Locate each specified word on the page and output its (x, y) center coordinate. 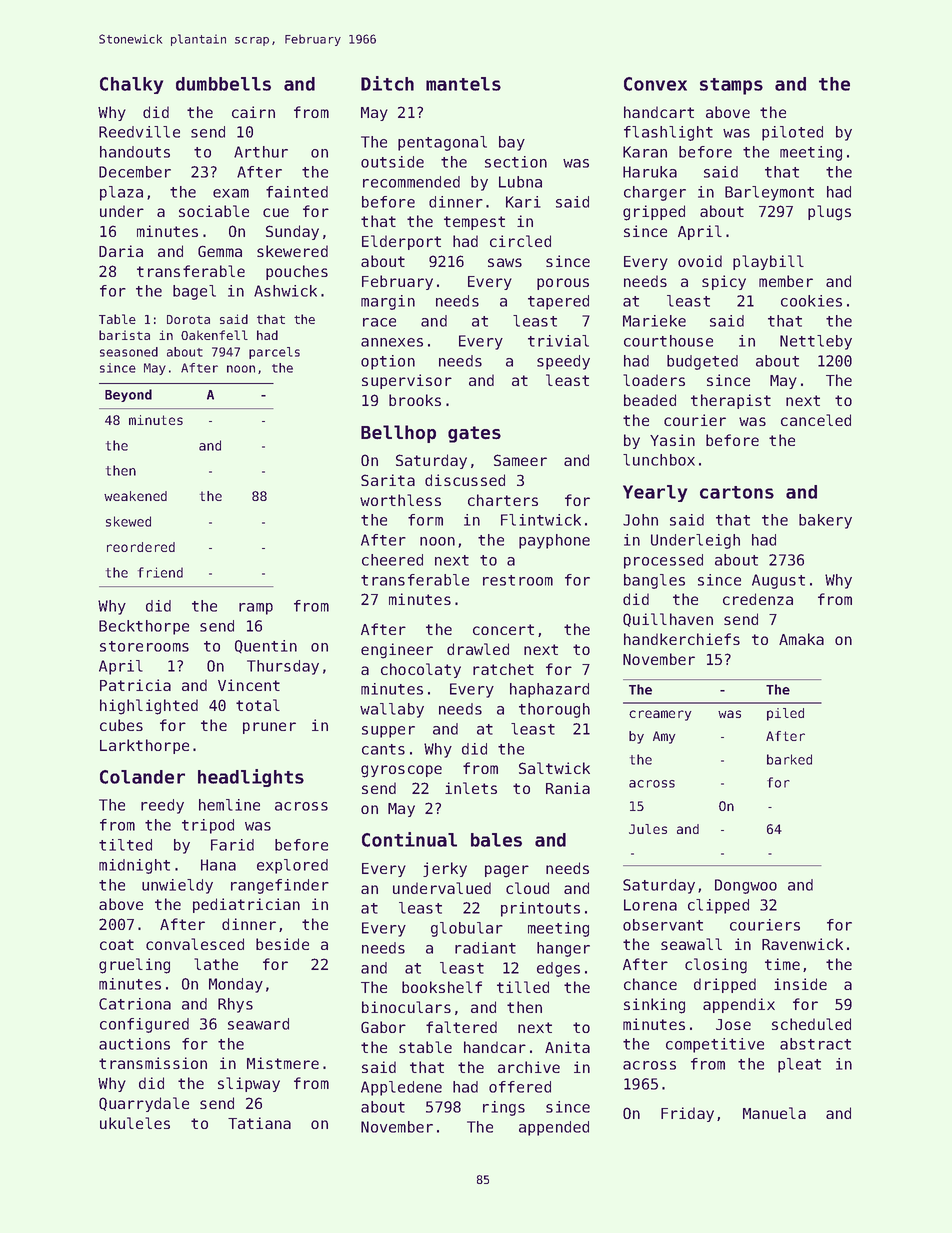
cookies (811, 301)
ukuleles (135, 1123)
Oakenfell (214, 335)
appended (554, 1128)
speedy (563, 362)
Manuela (774, 1113)
